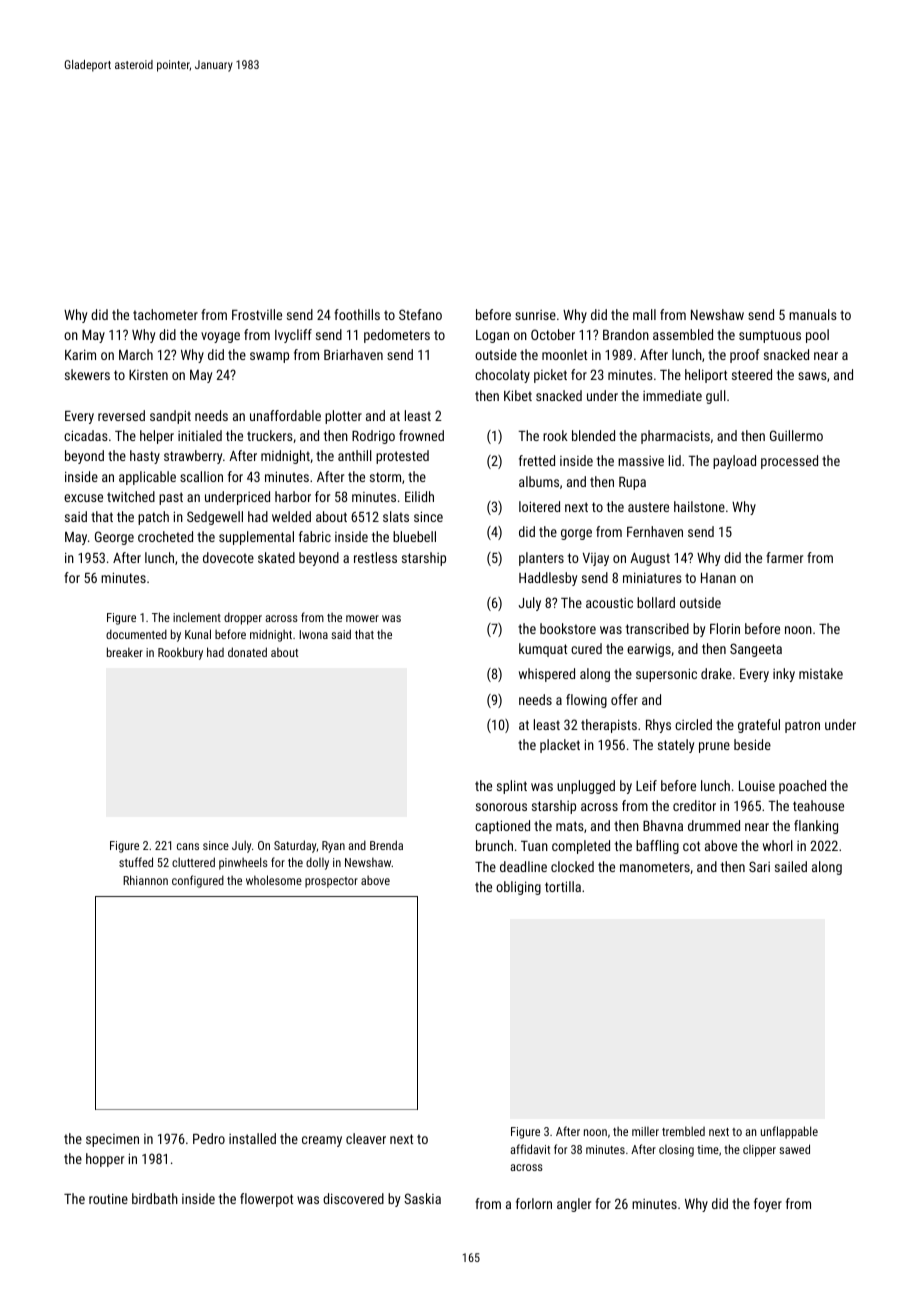 The image size is (924, 1308). What do you see at coordinates (791, 866) in the page?
I see `sailed` at bounding box center [791, 866].
